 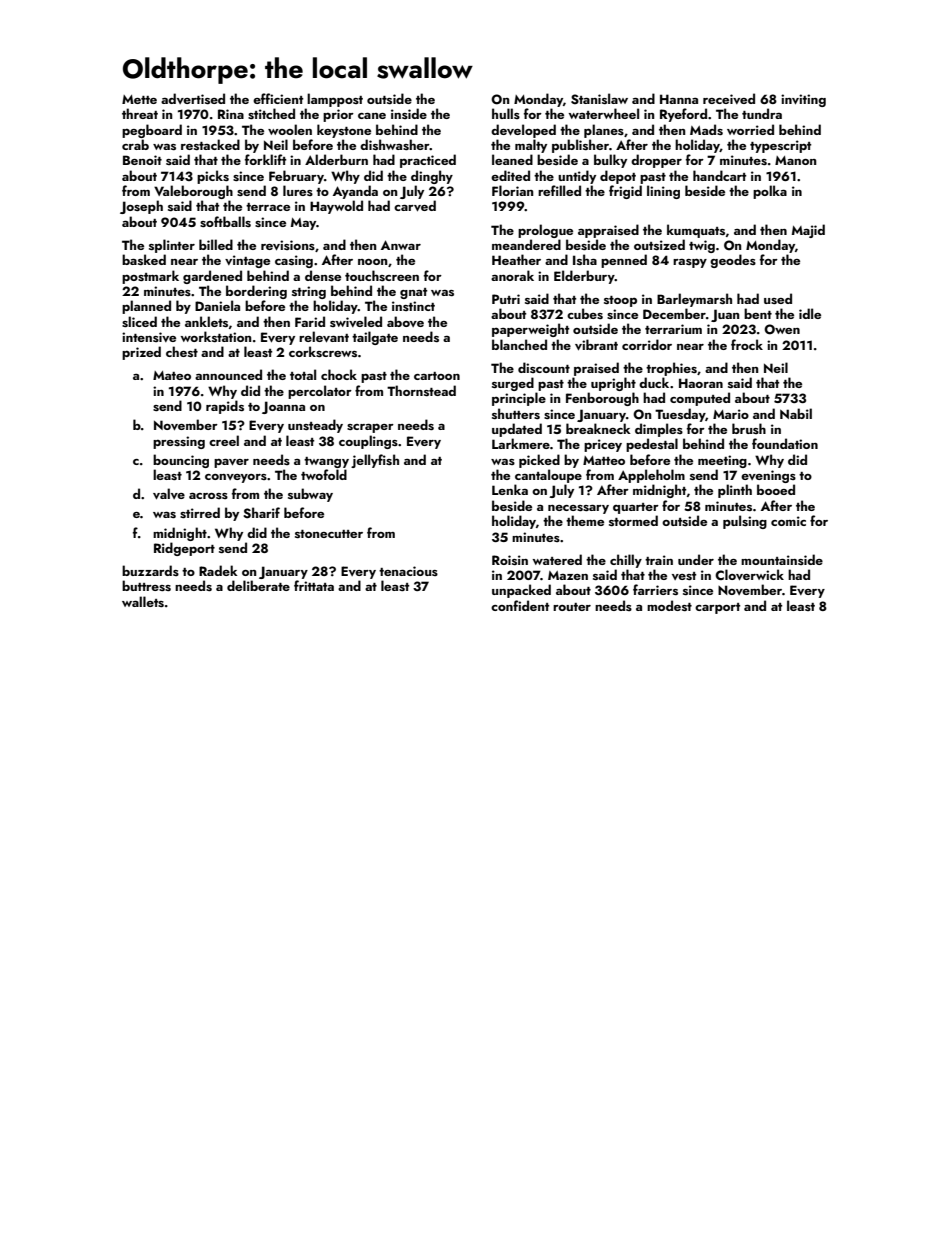 What do you see at coordinates (278, 98) in the screenshot?
I see `efficient` at bounding box center [278, 98].
